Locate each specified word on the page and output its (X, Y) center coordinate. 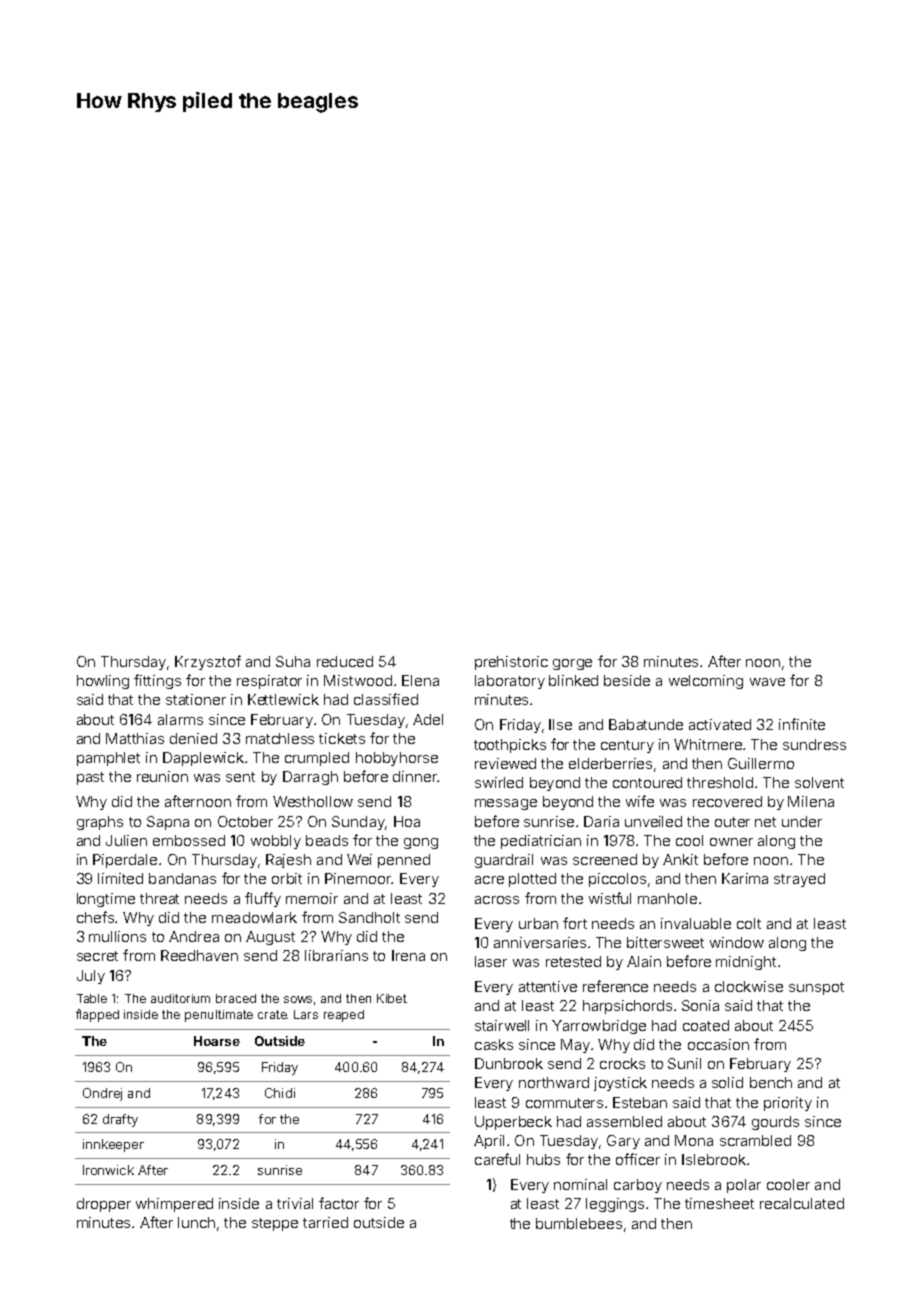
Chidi (280, 1093)
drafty (120, 1120)
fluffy (263, 899)
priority (788, 1104)
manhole (667, 898)
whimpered (174, 1205)
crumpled (317, 759)
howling (103, 682)
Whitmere (708, 744)
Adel (428, 719)
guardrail (504, 861)
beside (627, 680)
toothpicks (510, 746)
